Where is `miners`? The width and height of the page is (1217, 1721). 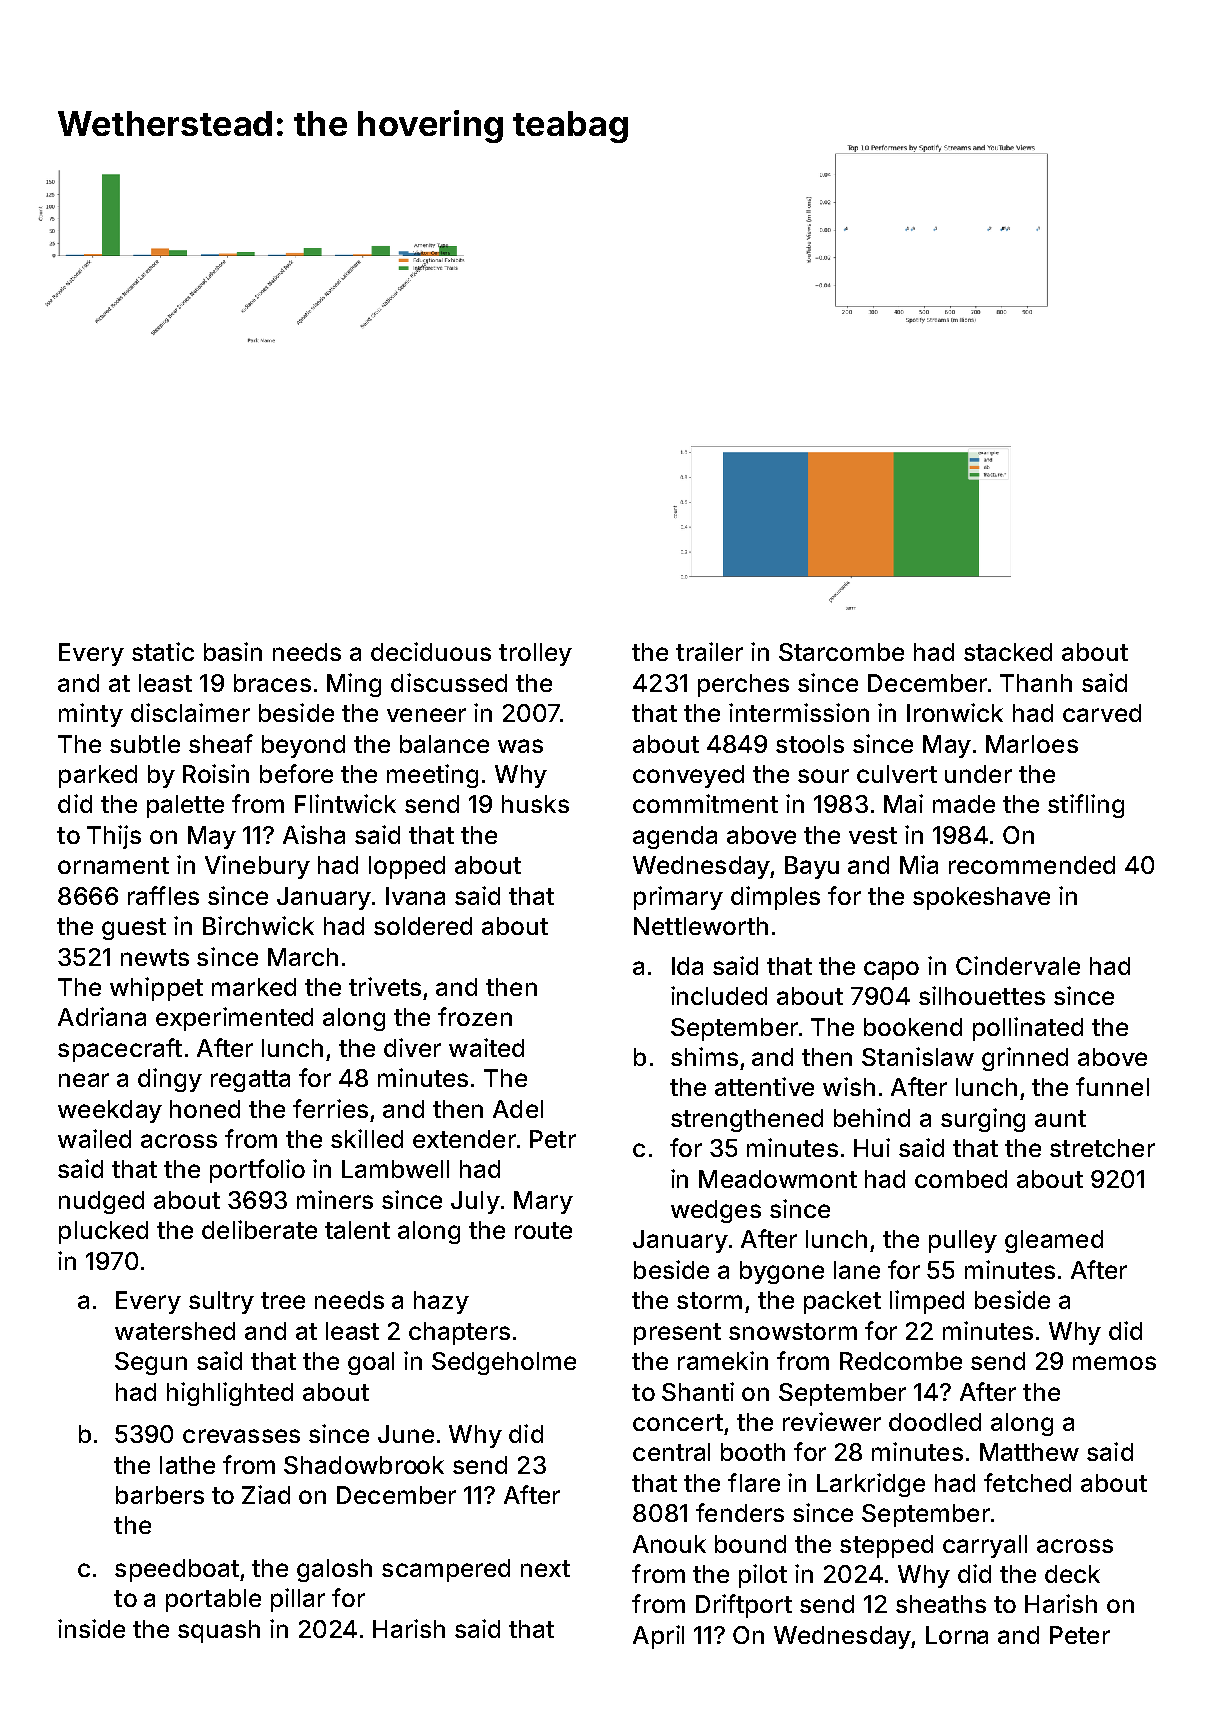 miners is located at coordinates (335, 1199).
